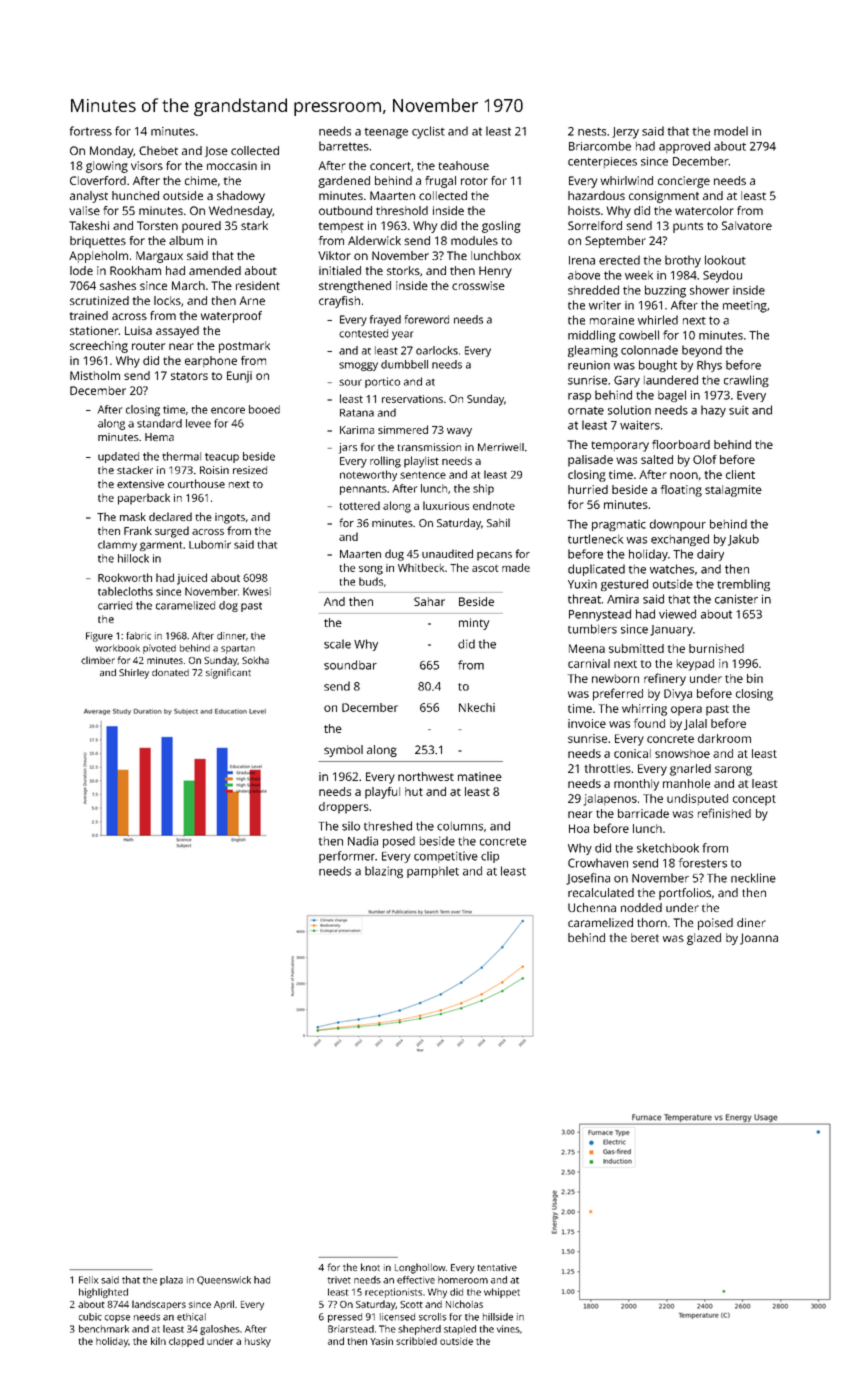 This screenshot has width=849, height=1400. What do you see at coordinates (382, 793) in the screenshot?
I see `playful` at bounding box center [382, 793].
